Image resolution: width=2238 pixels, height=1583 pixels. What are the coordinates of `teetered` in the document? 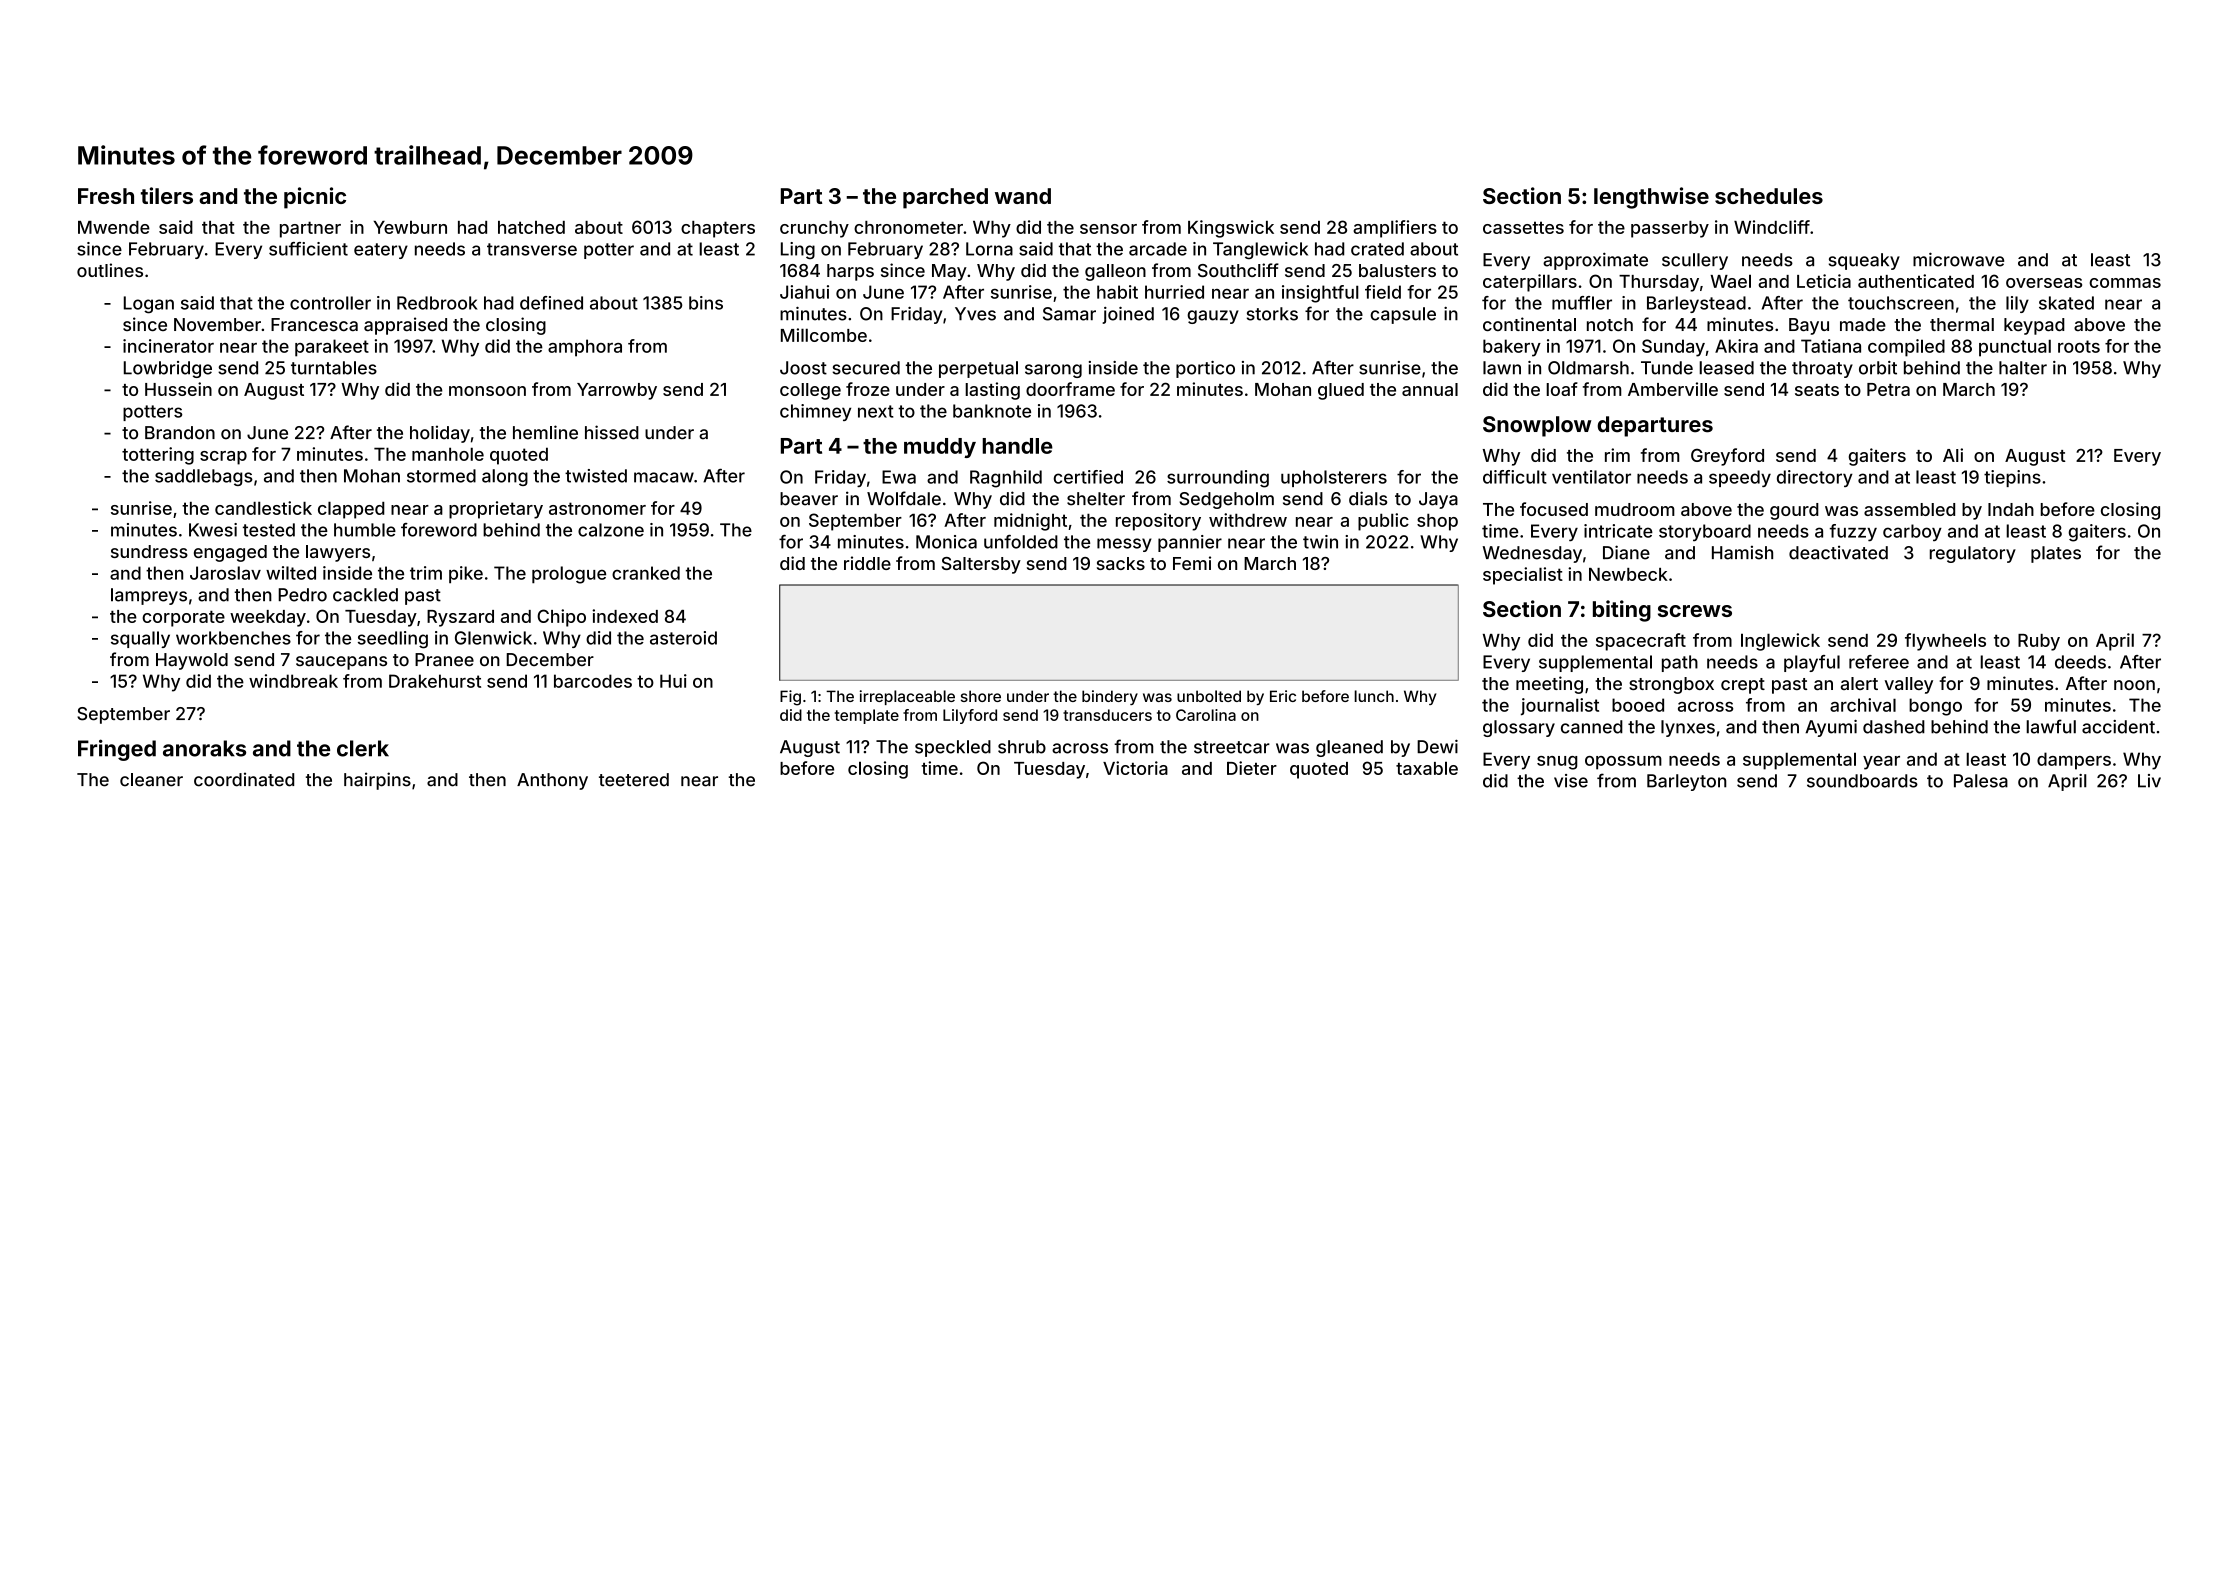 It's located at (634, 780).
